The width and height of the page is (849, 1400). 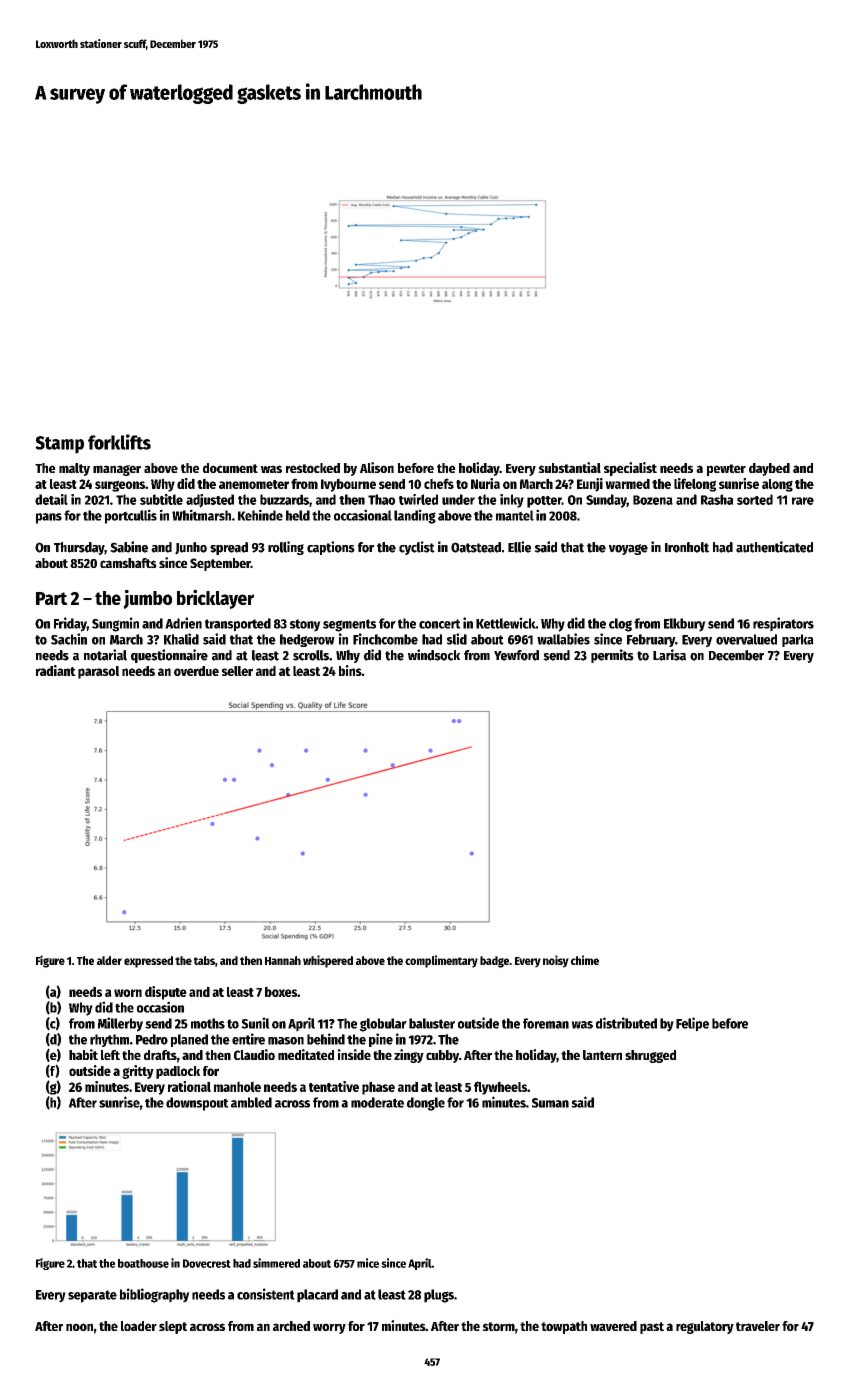 What do you see at coordinates (426, 1104) in the page?
I see `dongle` at bounding box center [426, 1104].
